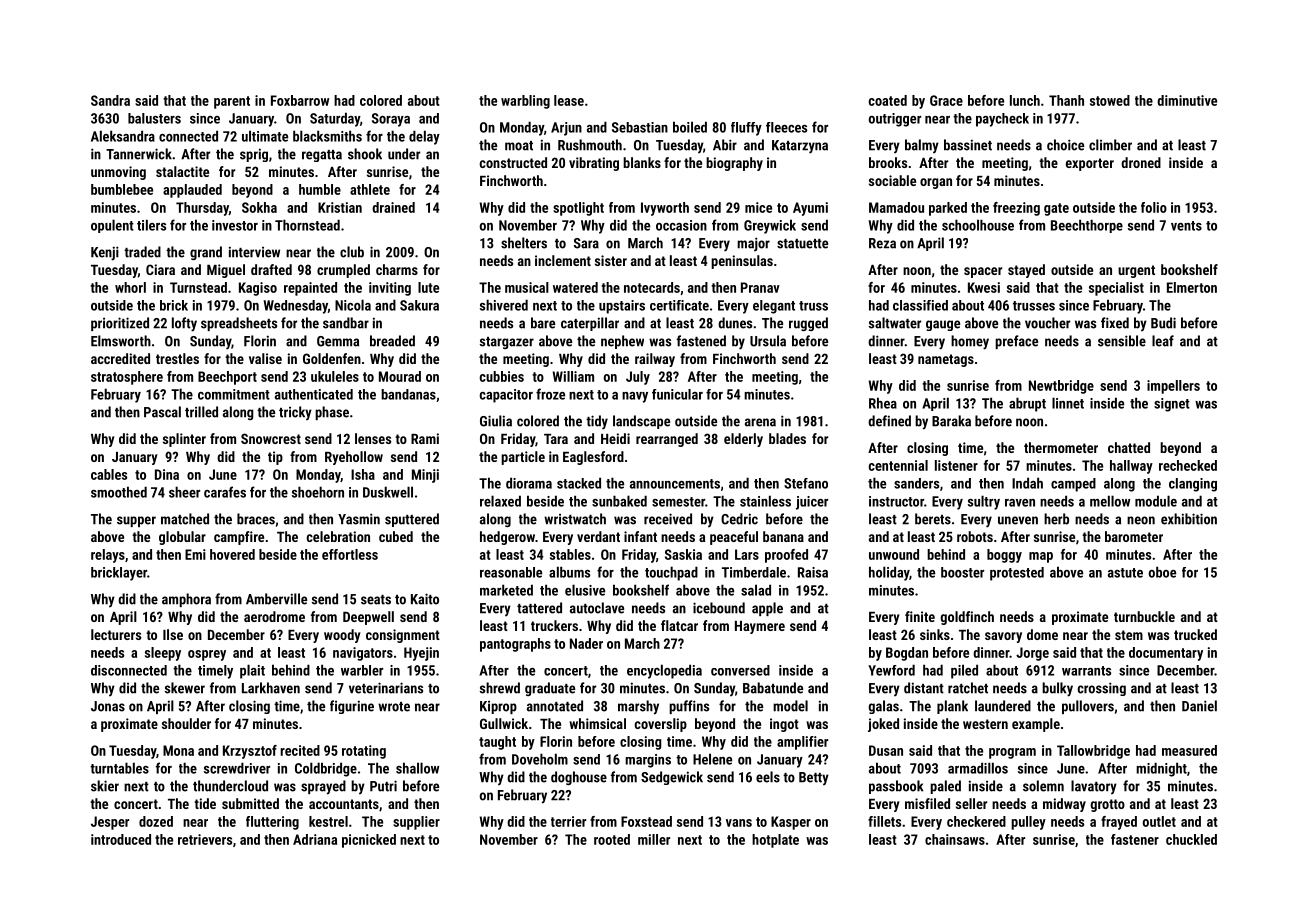  Describe the element at coordinates (121, 839) in the screenshot. I see `introduced` at that location.
